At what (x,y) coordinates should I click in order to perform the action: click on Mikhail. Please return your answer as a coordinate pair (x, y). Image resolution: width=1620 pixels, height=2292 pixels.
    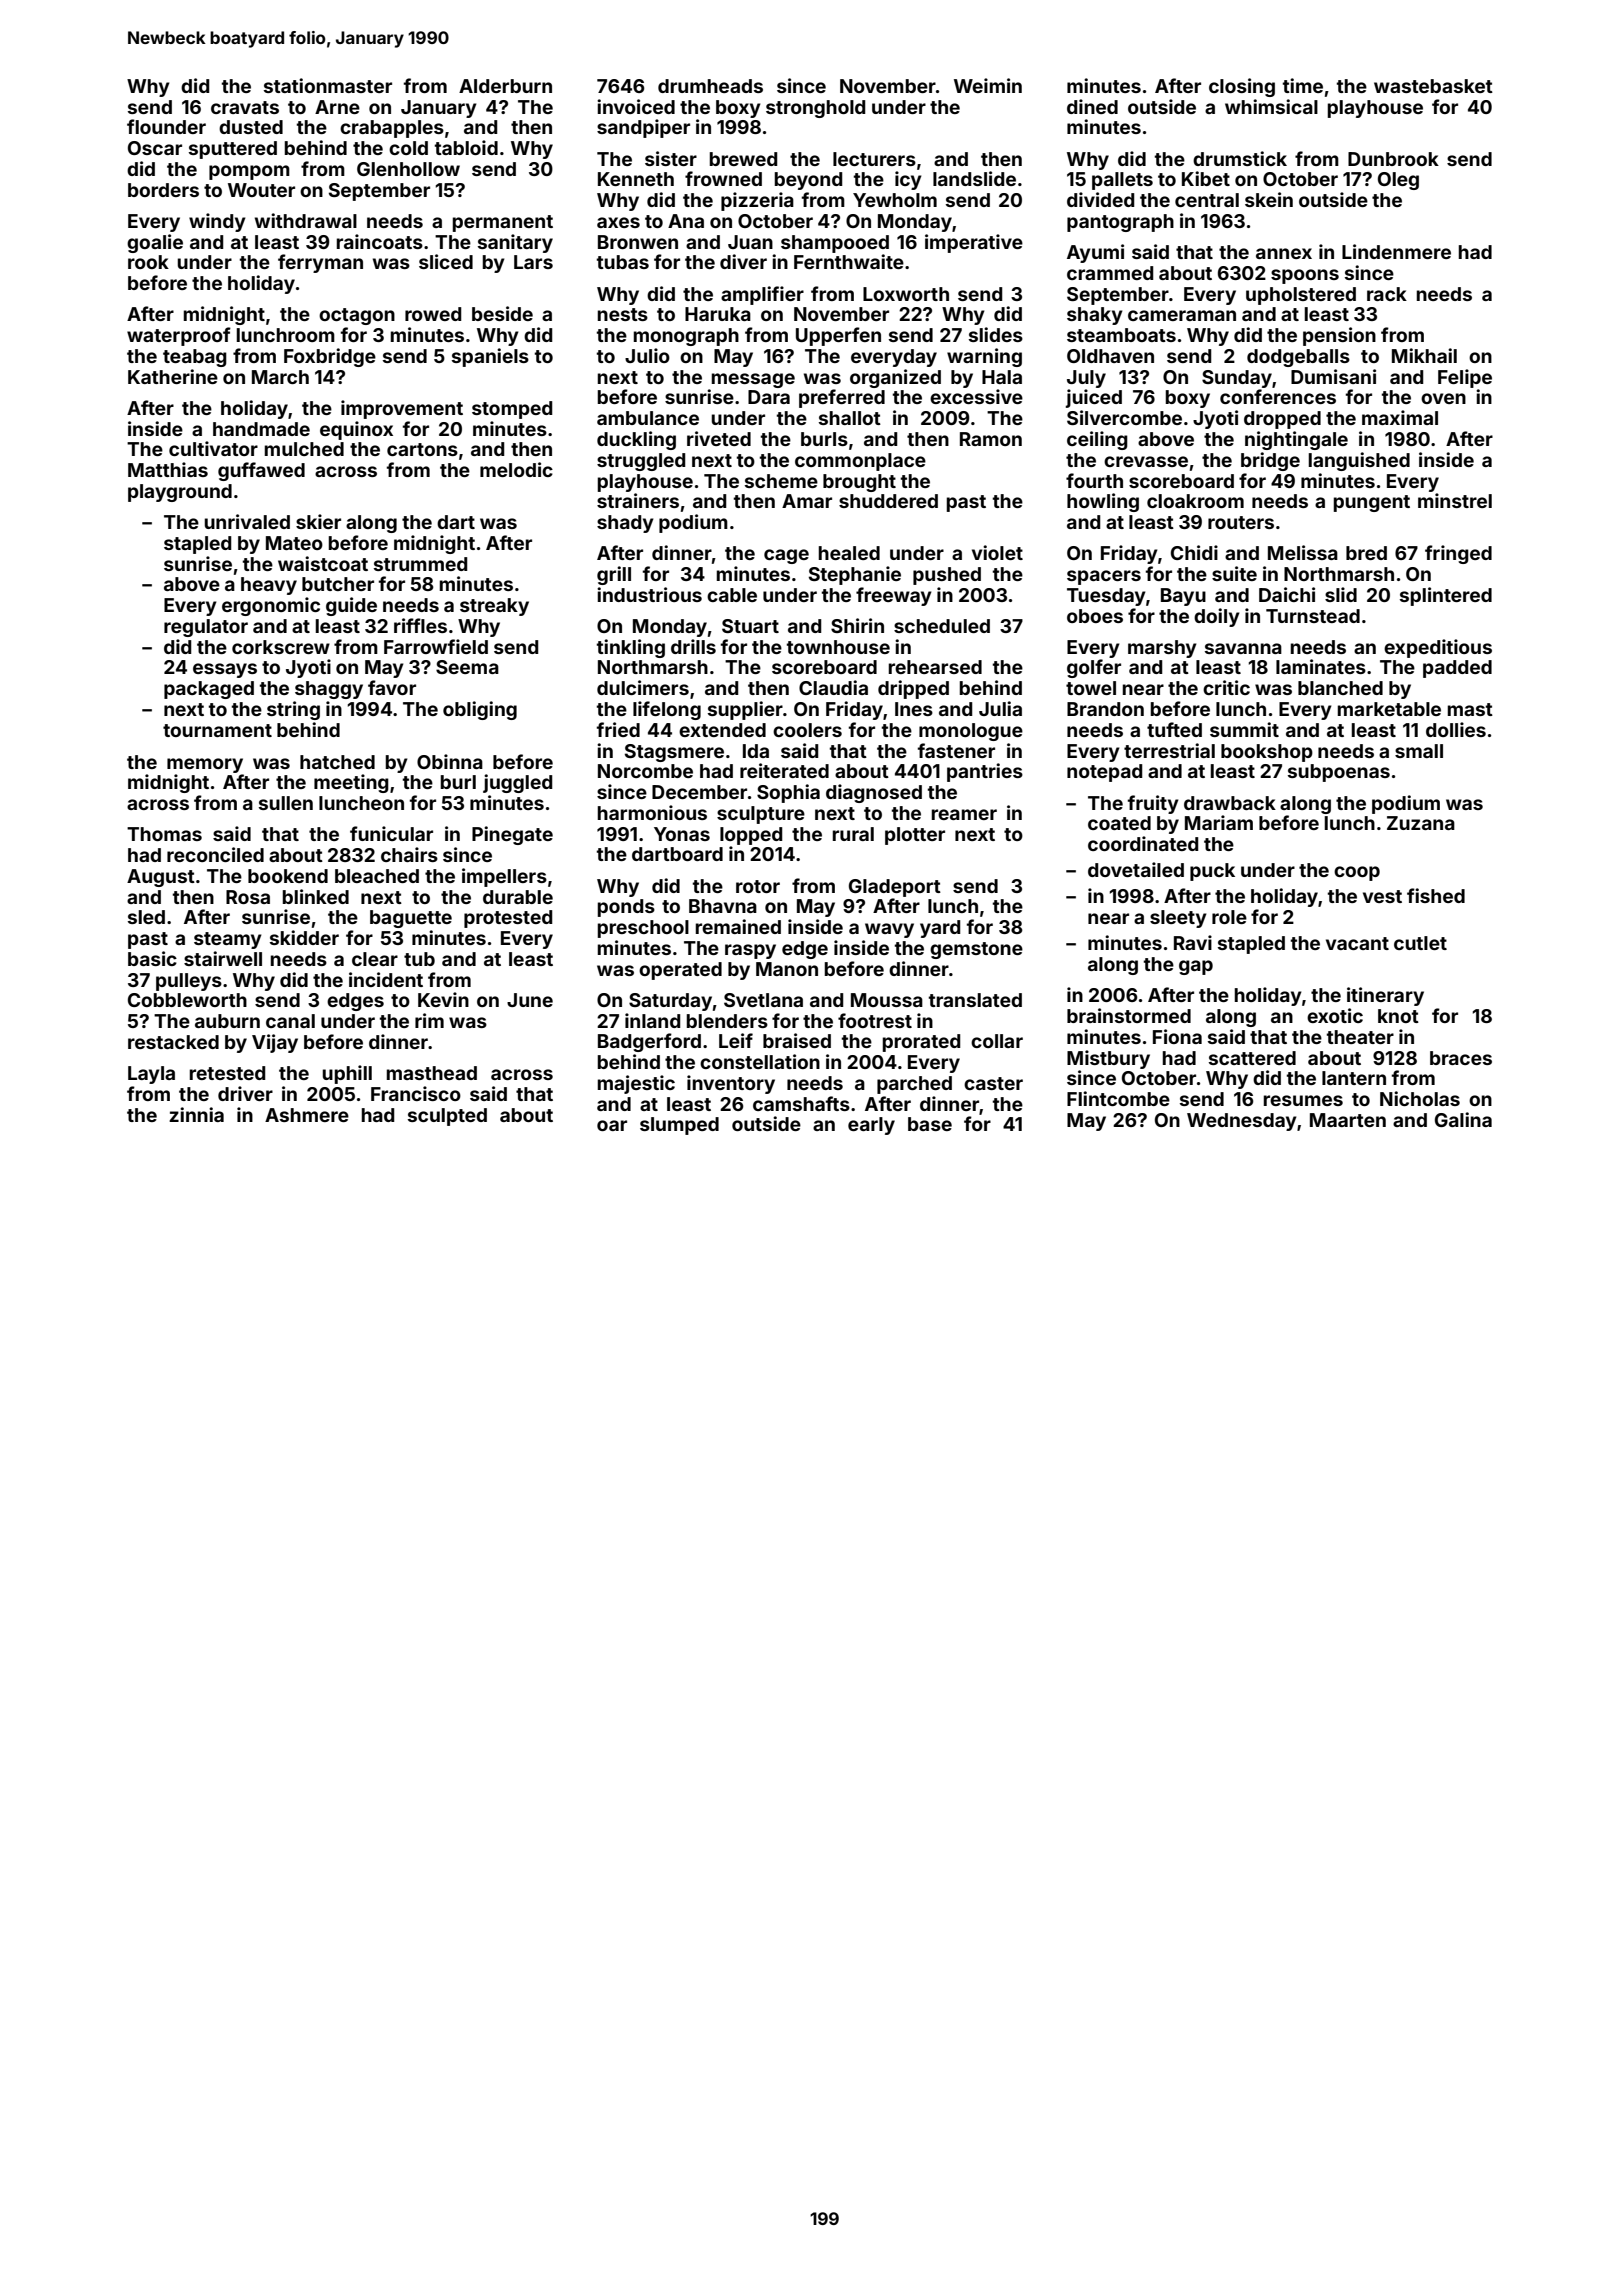
    Looking at the image, I should click on (1424, 355).
